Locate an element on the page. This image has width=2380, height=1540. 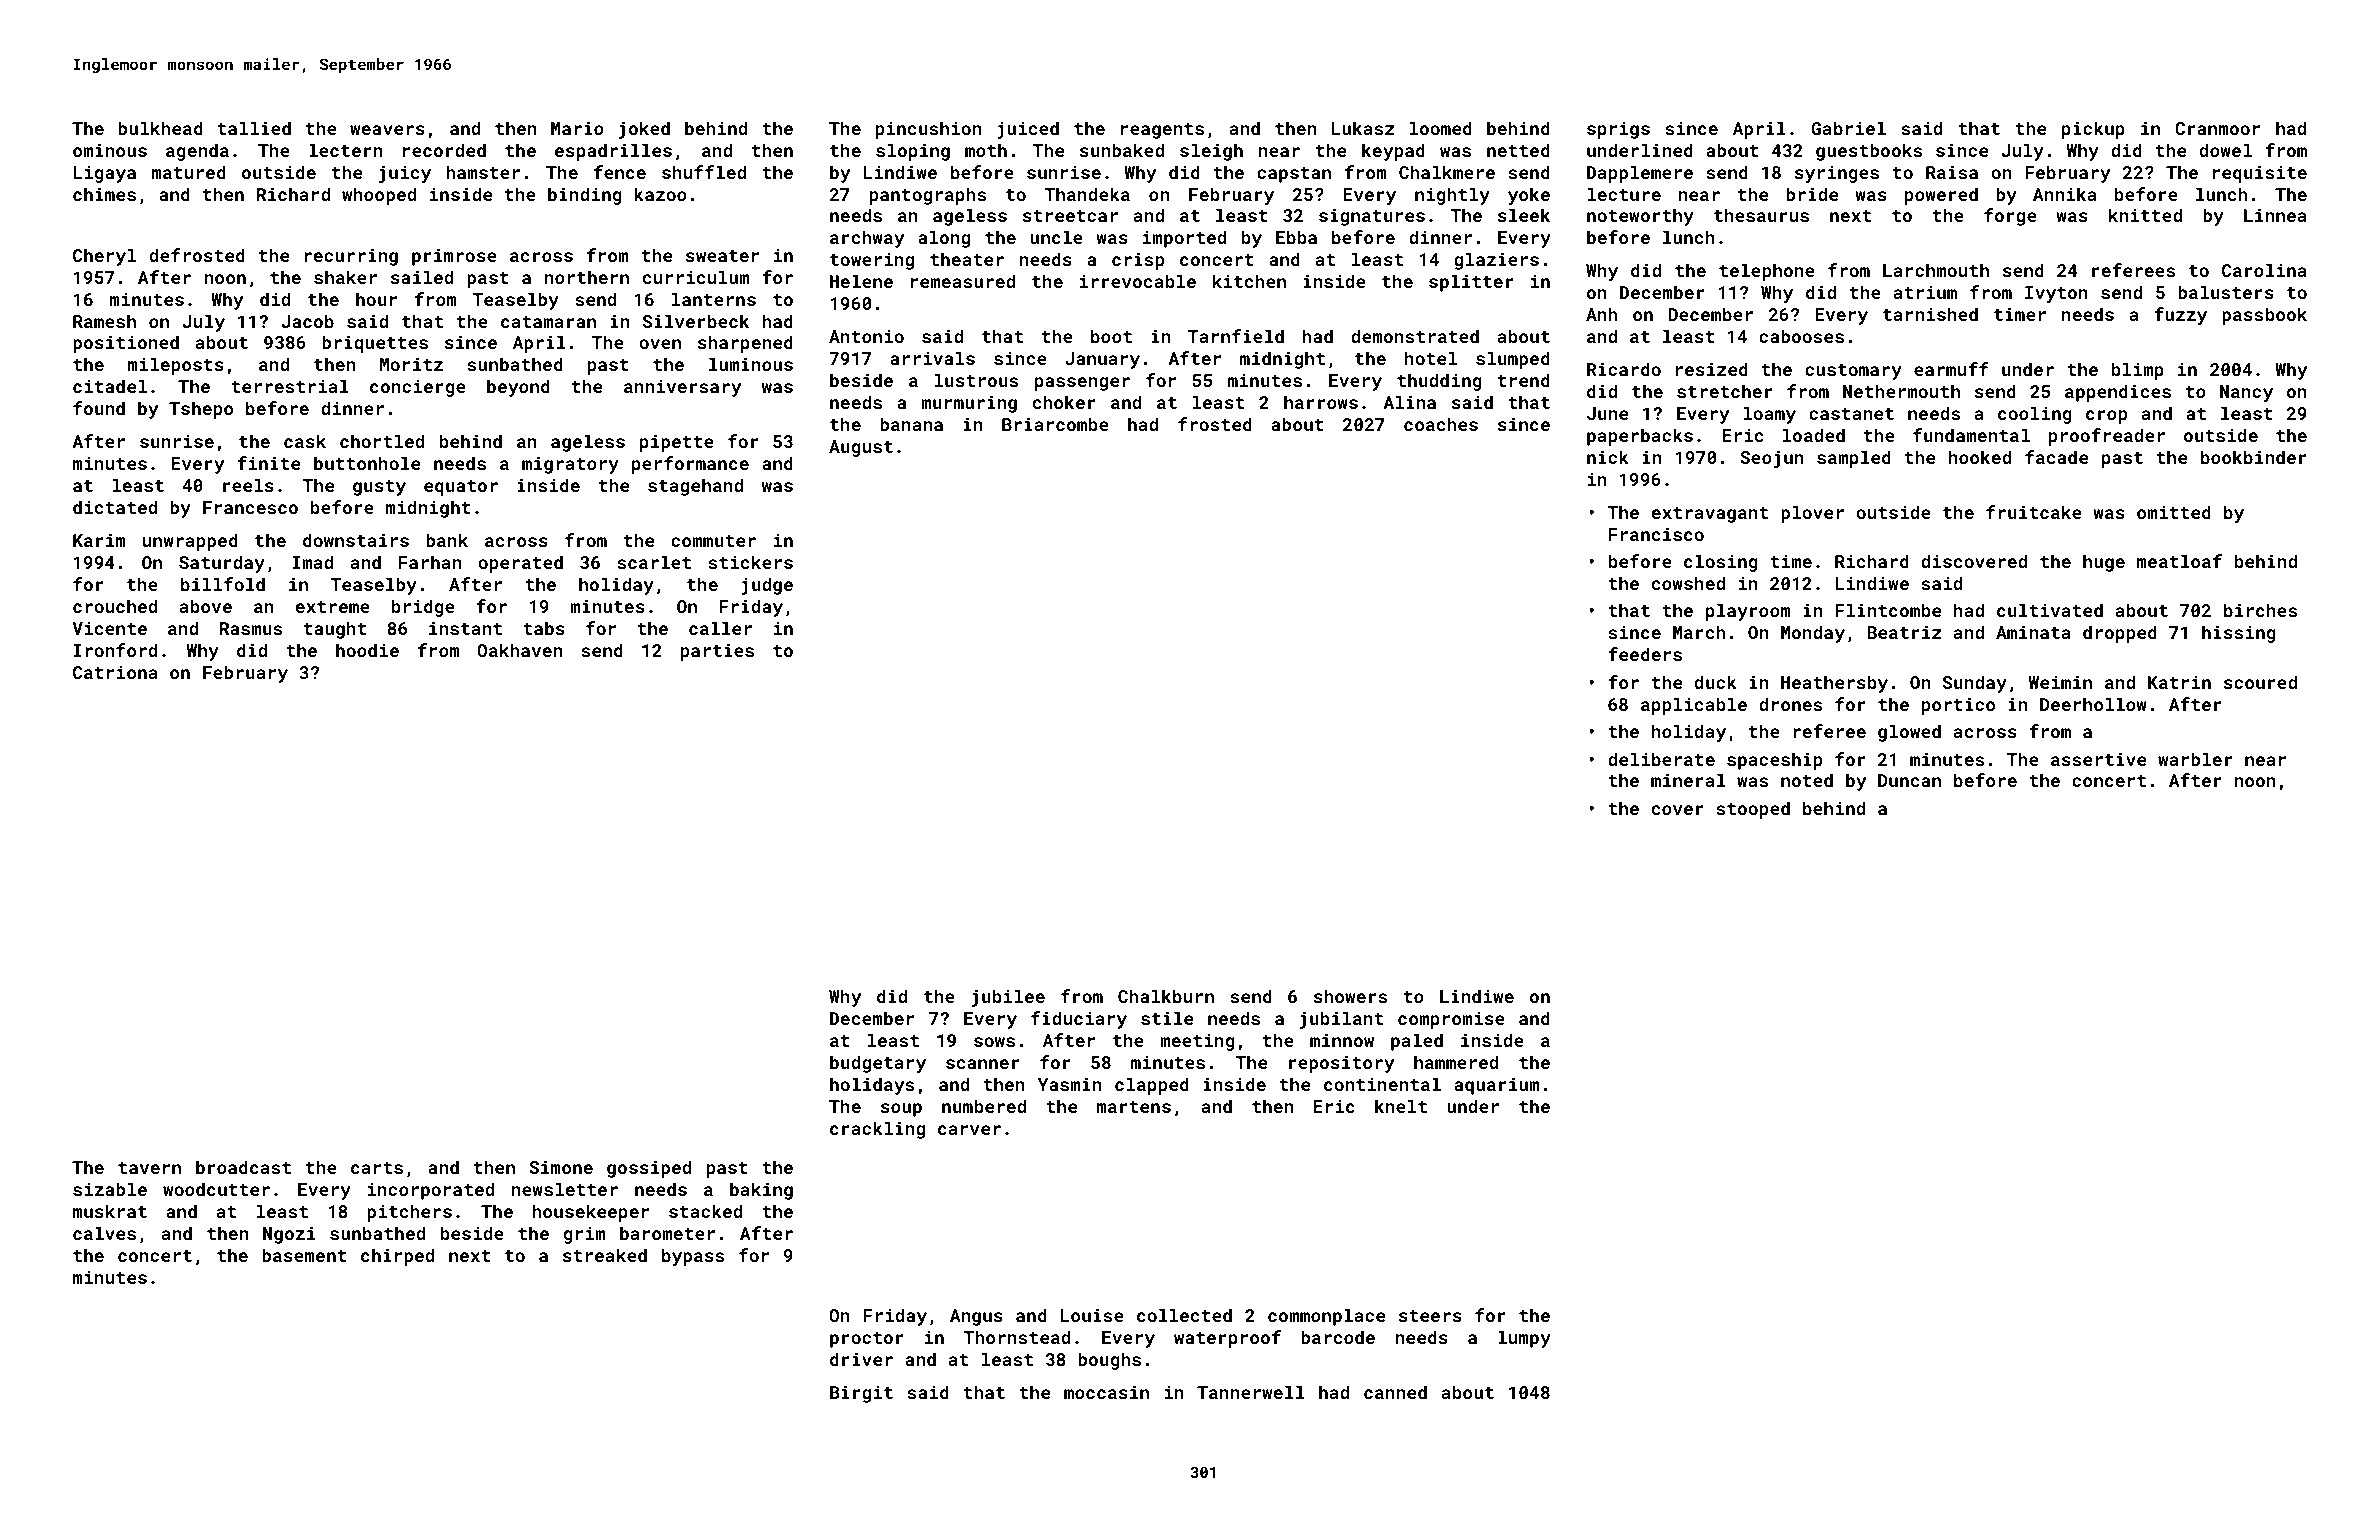
collected is located at coordinates (1184, 1315).
